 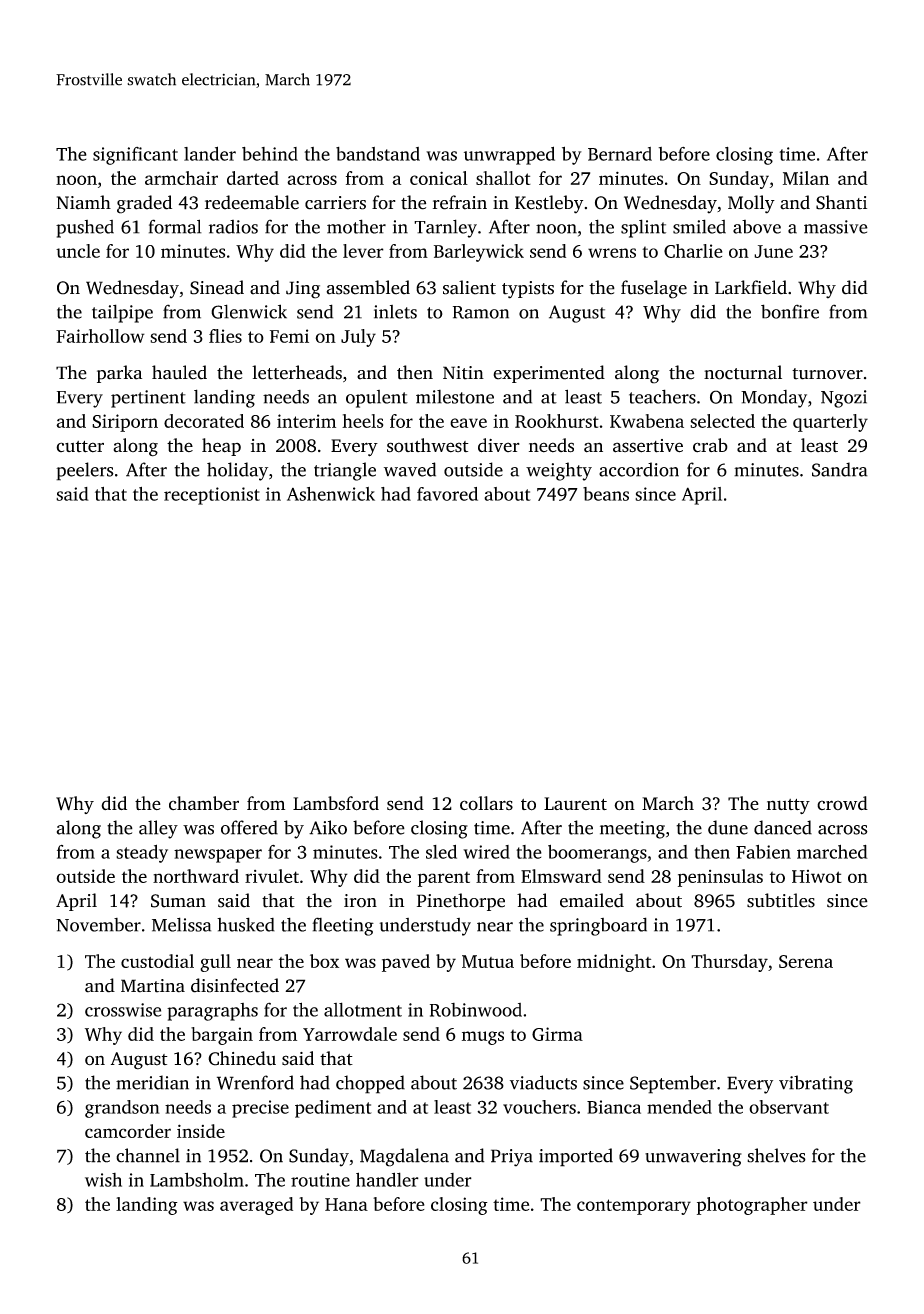 What do you see at coordinates (222, 1036) in the image?
I see `bargain` at bounding box center [222, 1036].
